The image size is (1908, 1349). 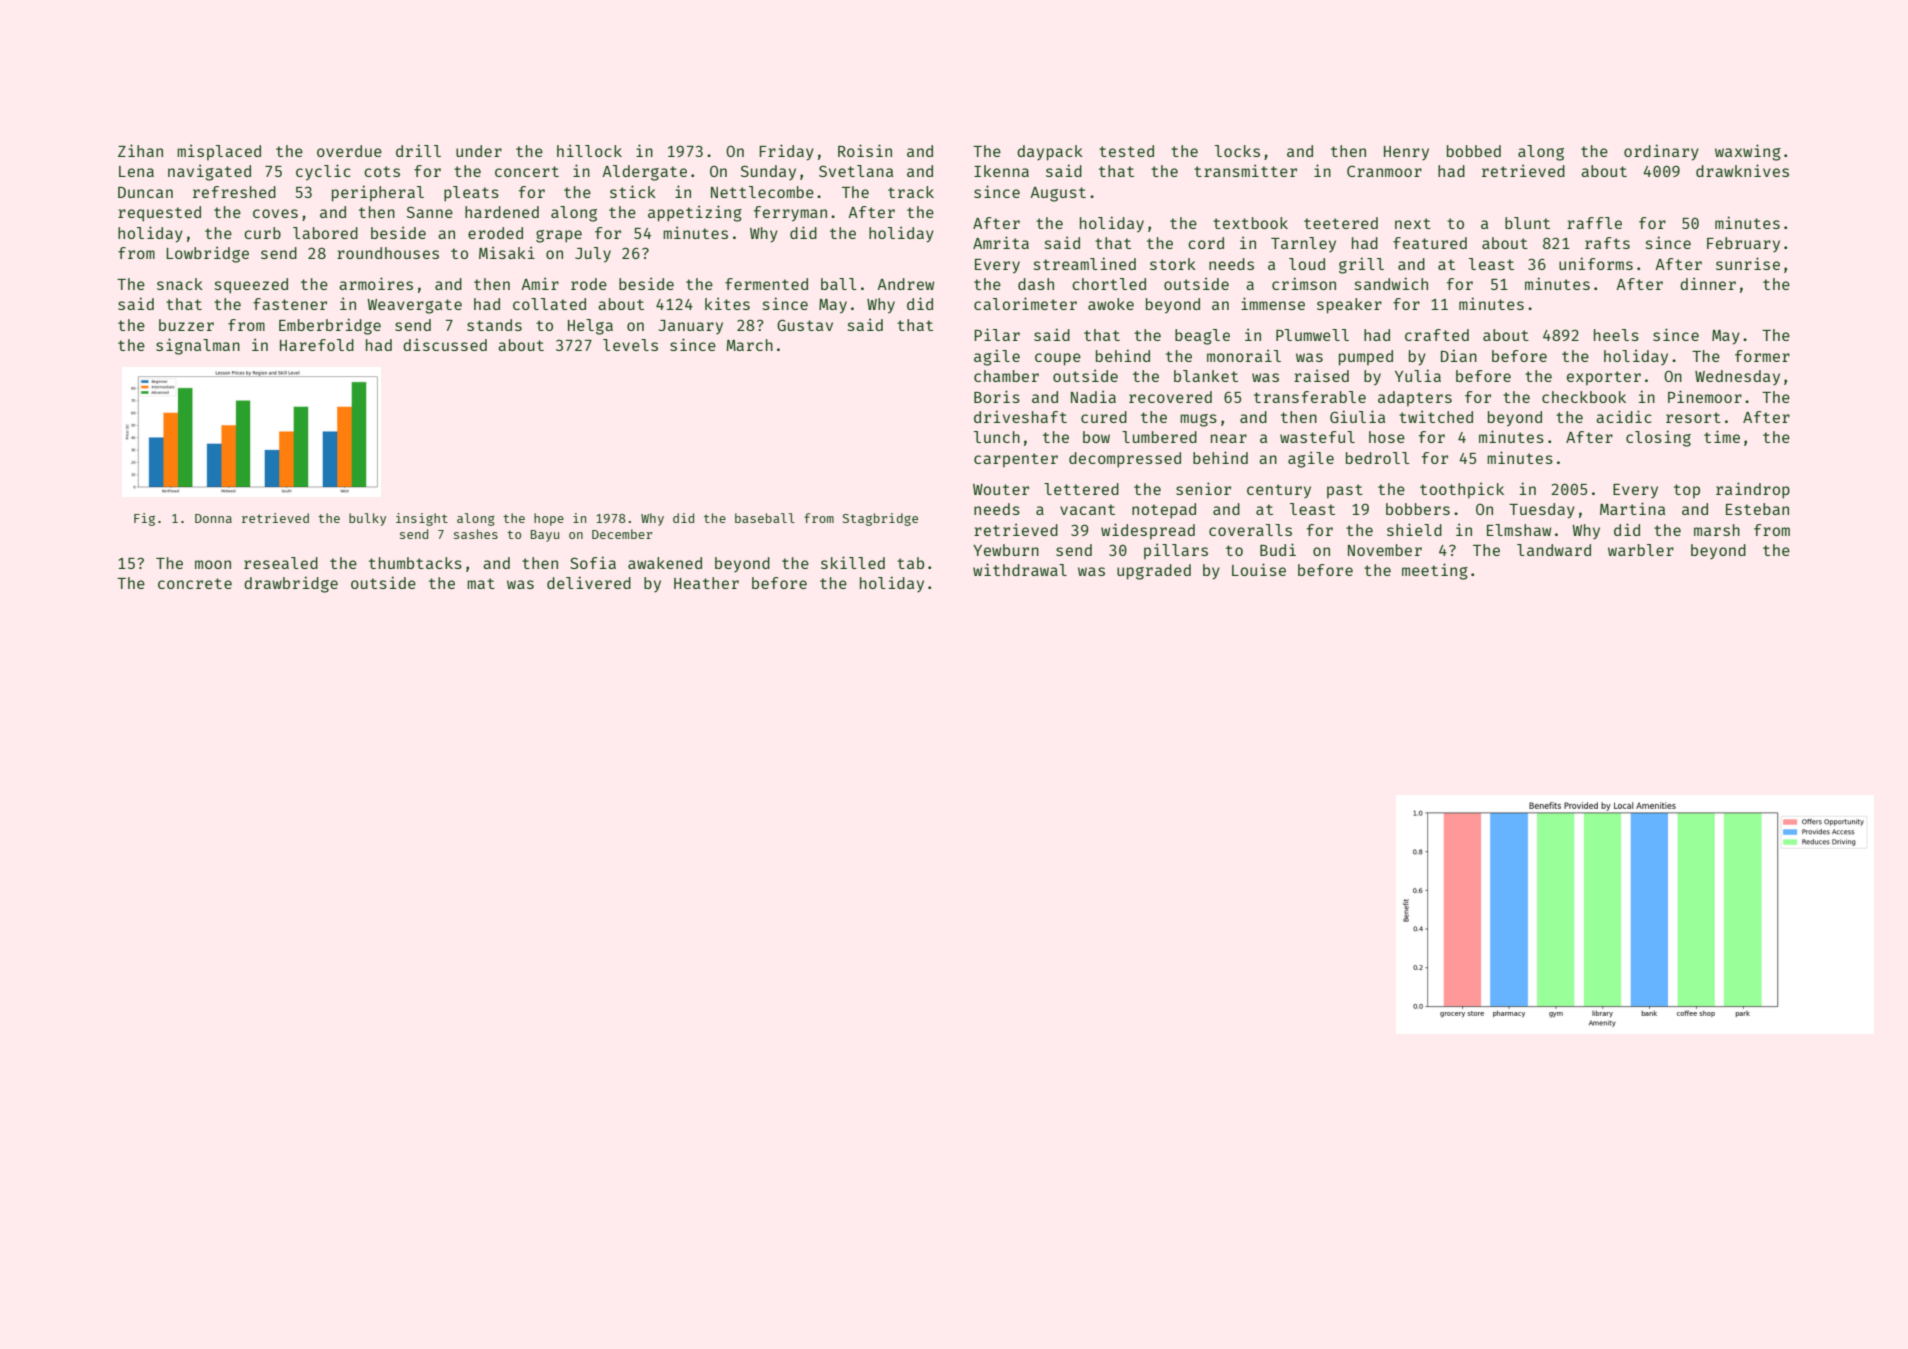 What do you see at coordinates (1237, 151) in the image?
I see `locks` at bounding box center [1237, 151].
